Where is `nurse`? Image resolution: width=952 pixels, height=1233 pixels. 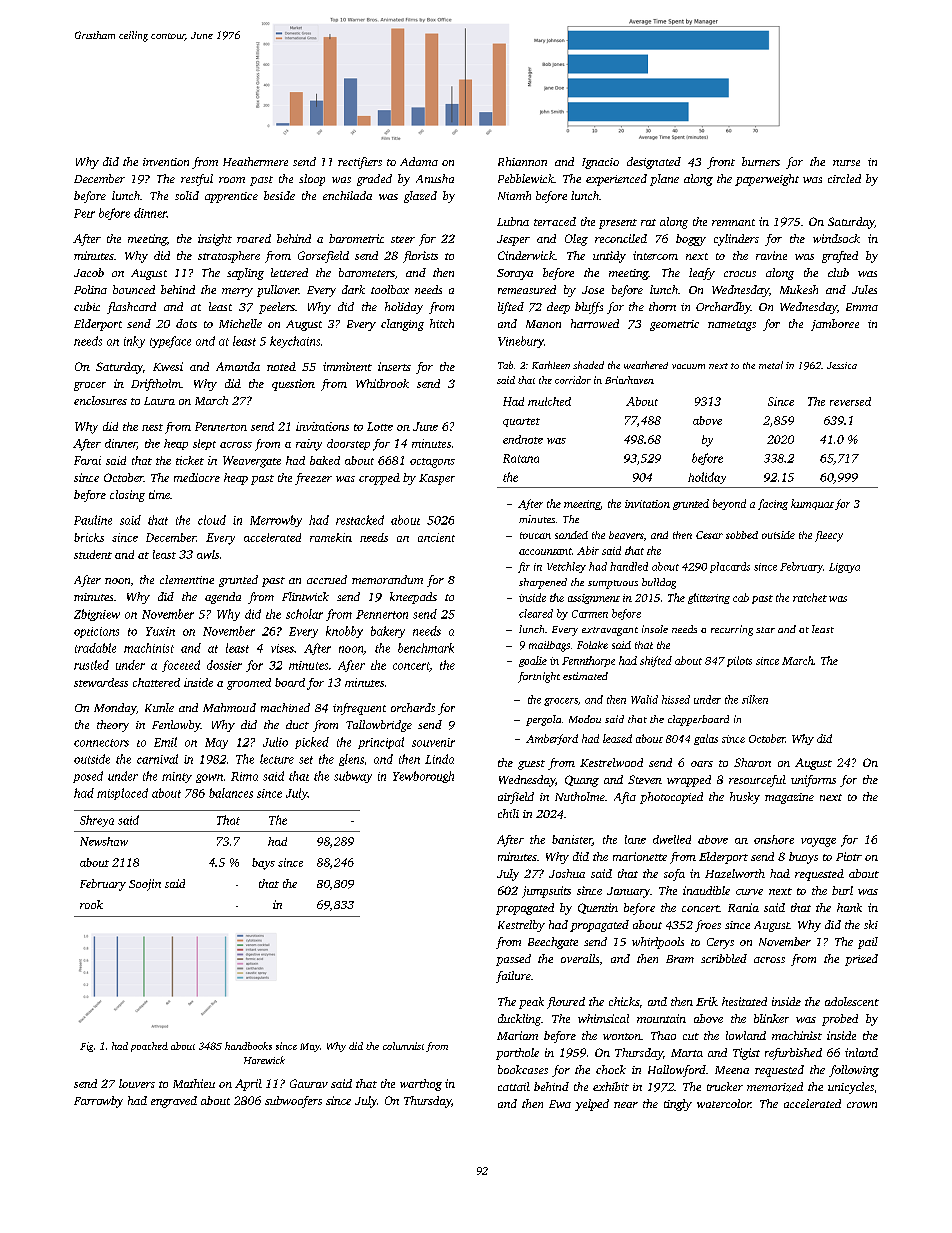
nurse is located at coordinates (846, 163).
